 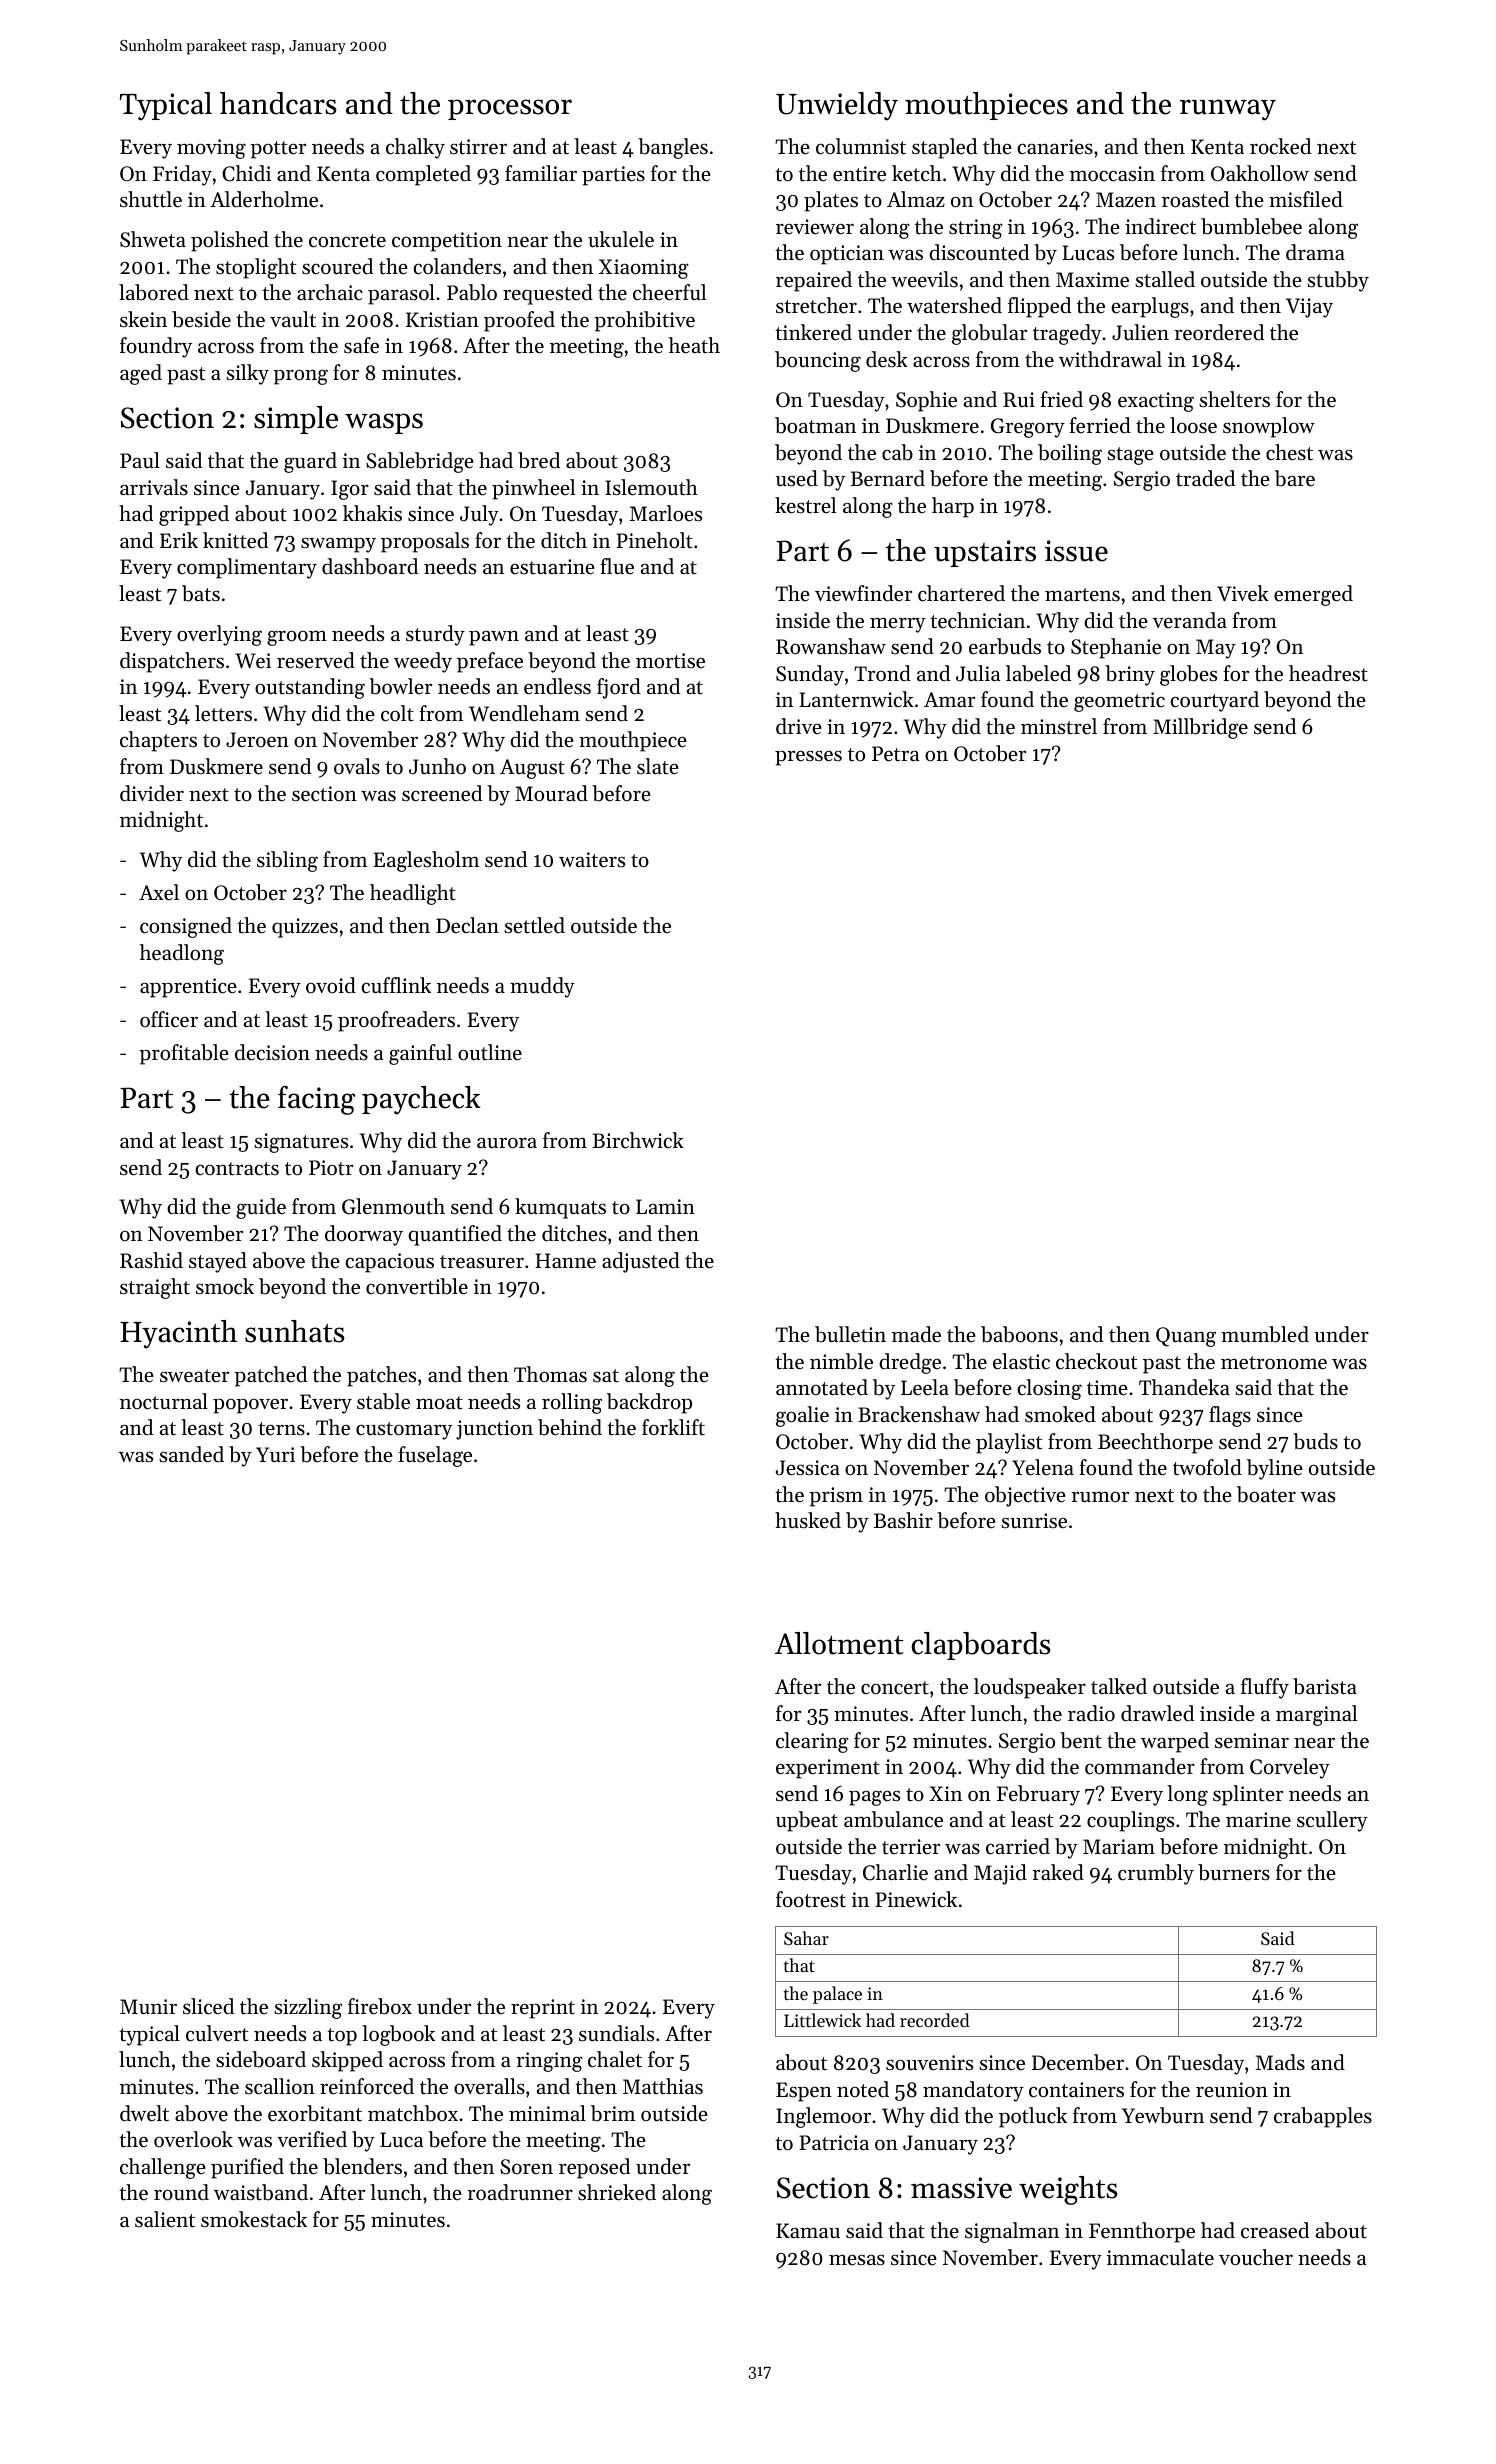 What do you see at coordinates (1200, 728) in the screenshot?
I see `Millbridge` at bounding box center [1200, 728].
